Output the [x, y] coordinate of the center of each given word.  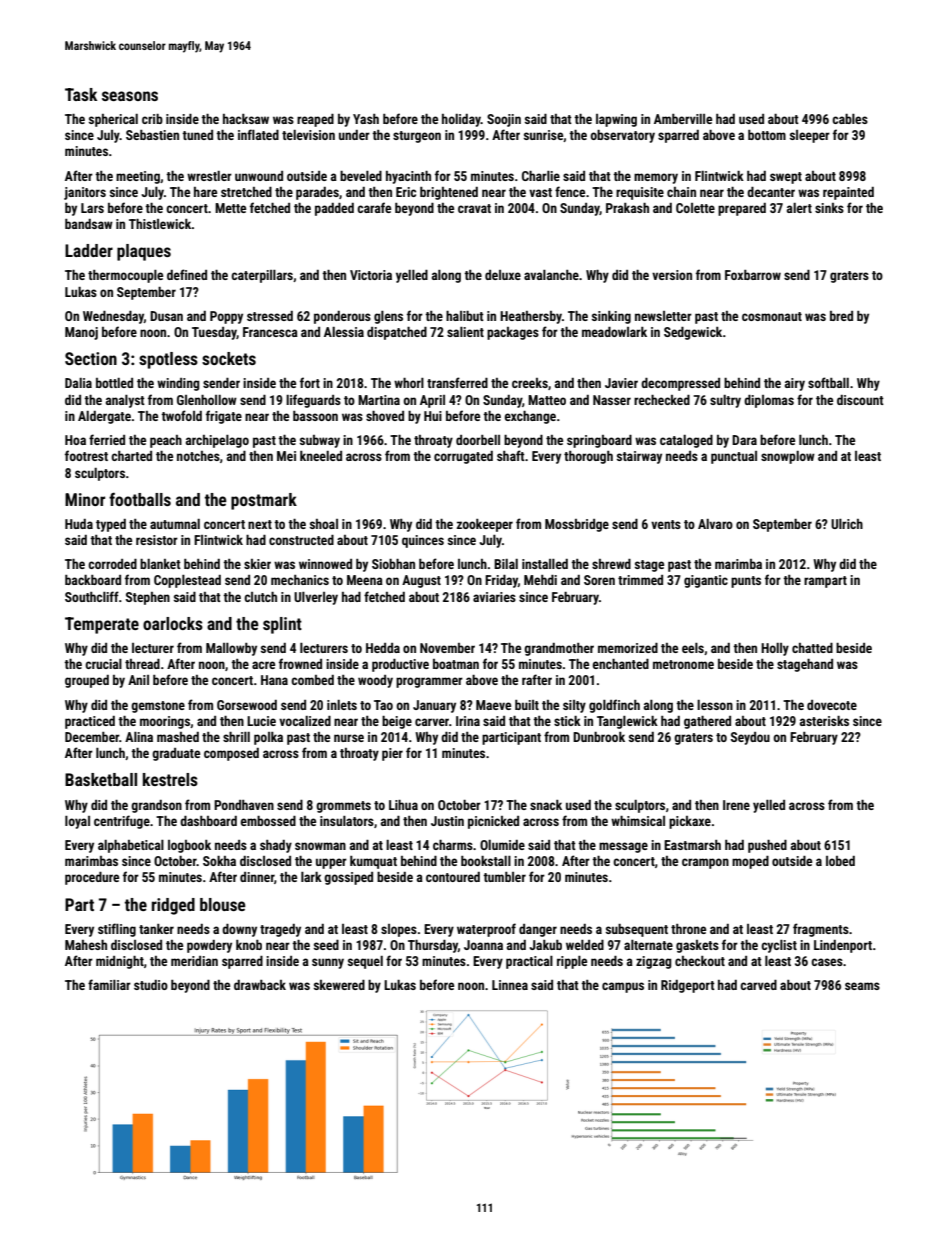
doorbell [478, 440]
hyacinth [408, 177]
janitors [85, 193]
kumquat [373, 862]
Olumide [502, 845]
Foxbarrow [753, 275]
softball [828, 382]
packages [513, 333]
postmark [264, 501]
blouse [223, 904]
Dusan [166, 316]
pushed [767, 846]
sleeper [810, 136]
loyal [77, 822]
